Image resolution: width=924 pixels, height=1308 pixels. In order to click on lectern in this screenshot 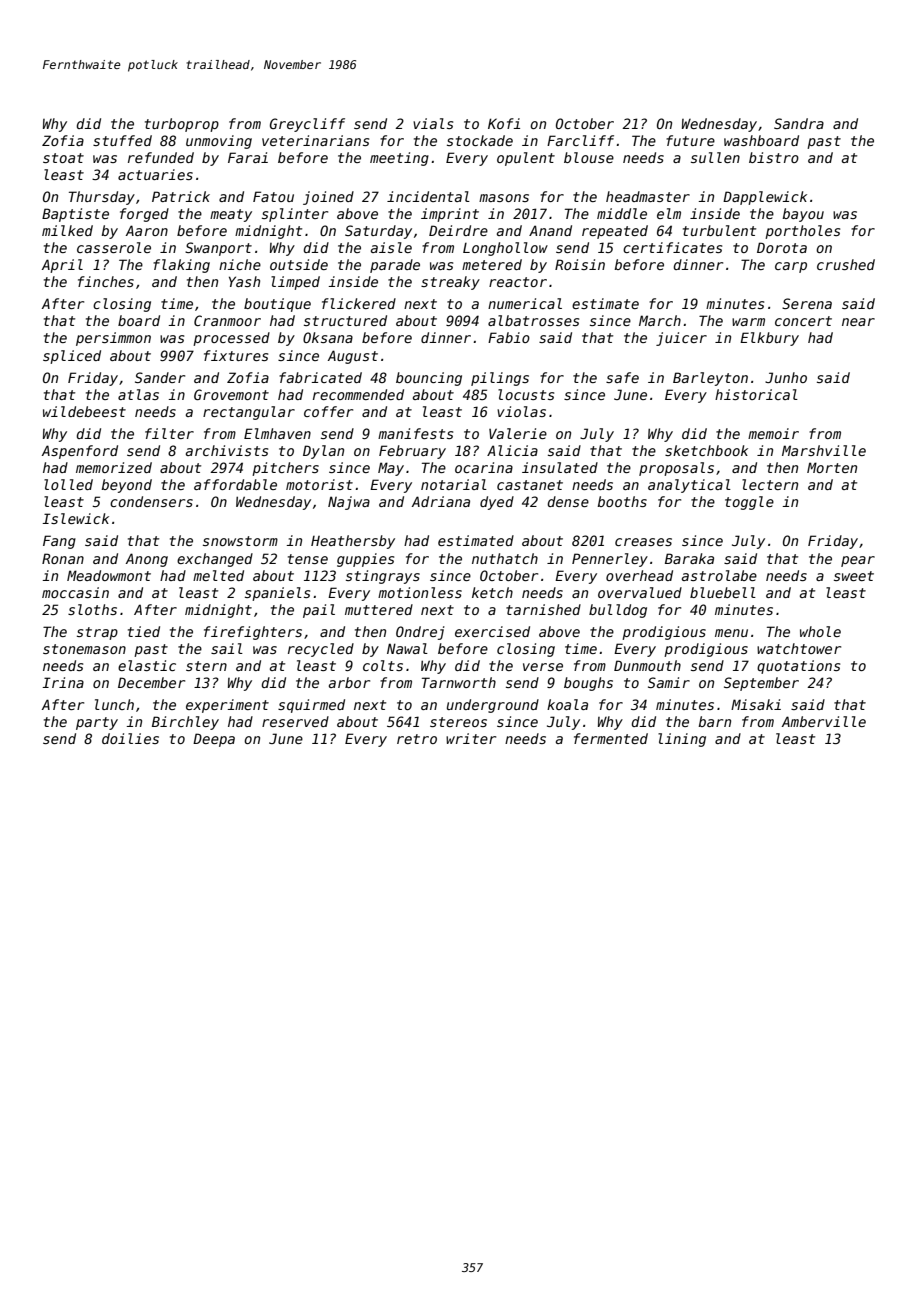, I will do `click(770, 484)`.
